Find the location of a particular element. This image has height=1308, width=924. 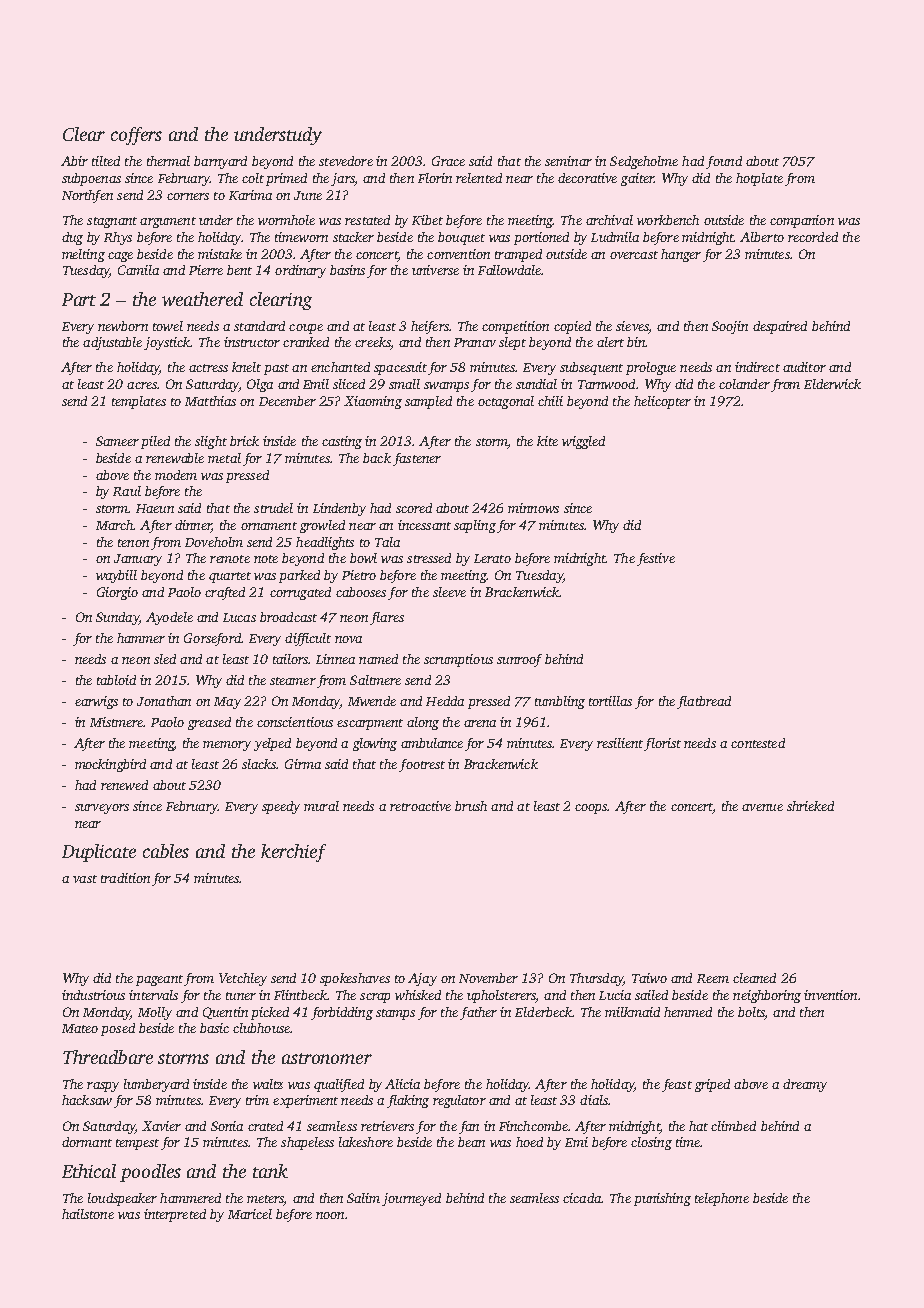

shrieked is located at coordinates (810, 806).
